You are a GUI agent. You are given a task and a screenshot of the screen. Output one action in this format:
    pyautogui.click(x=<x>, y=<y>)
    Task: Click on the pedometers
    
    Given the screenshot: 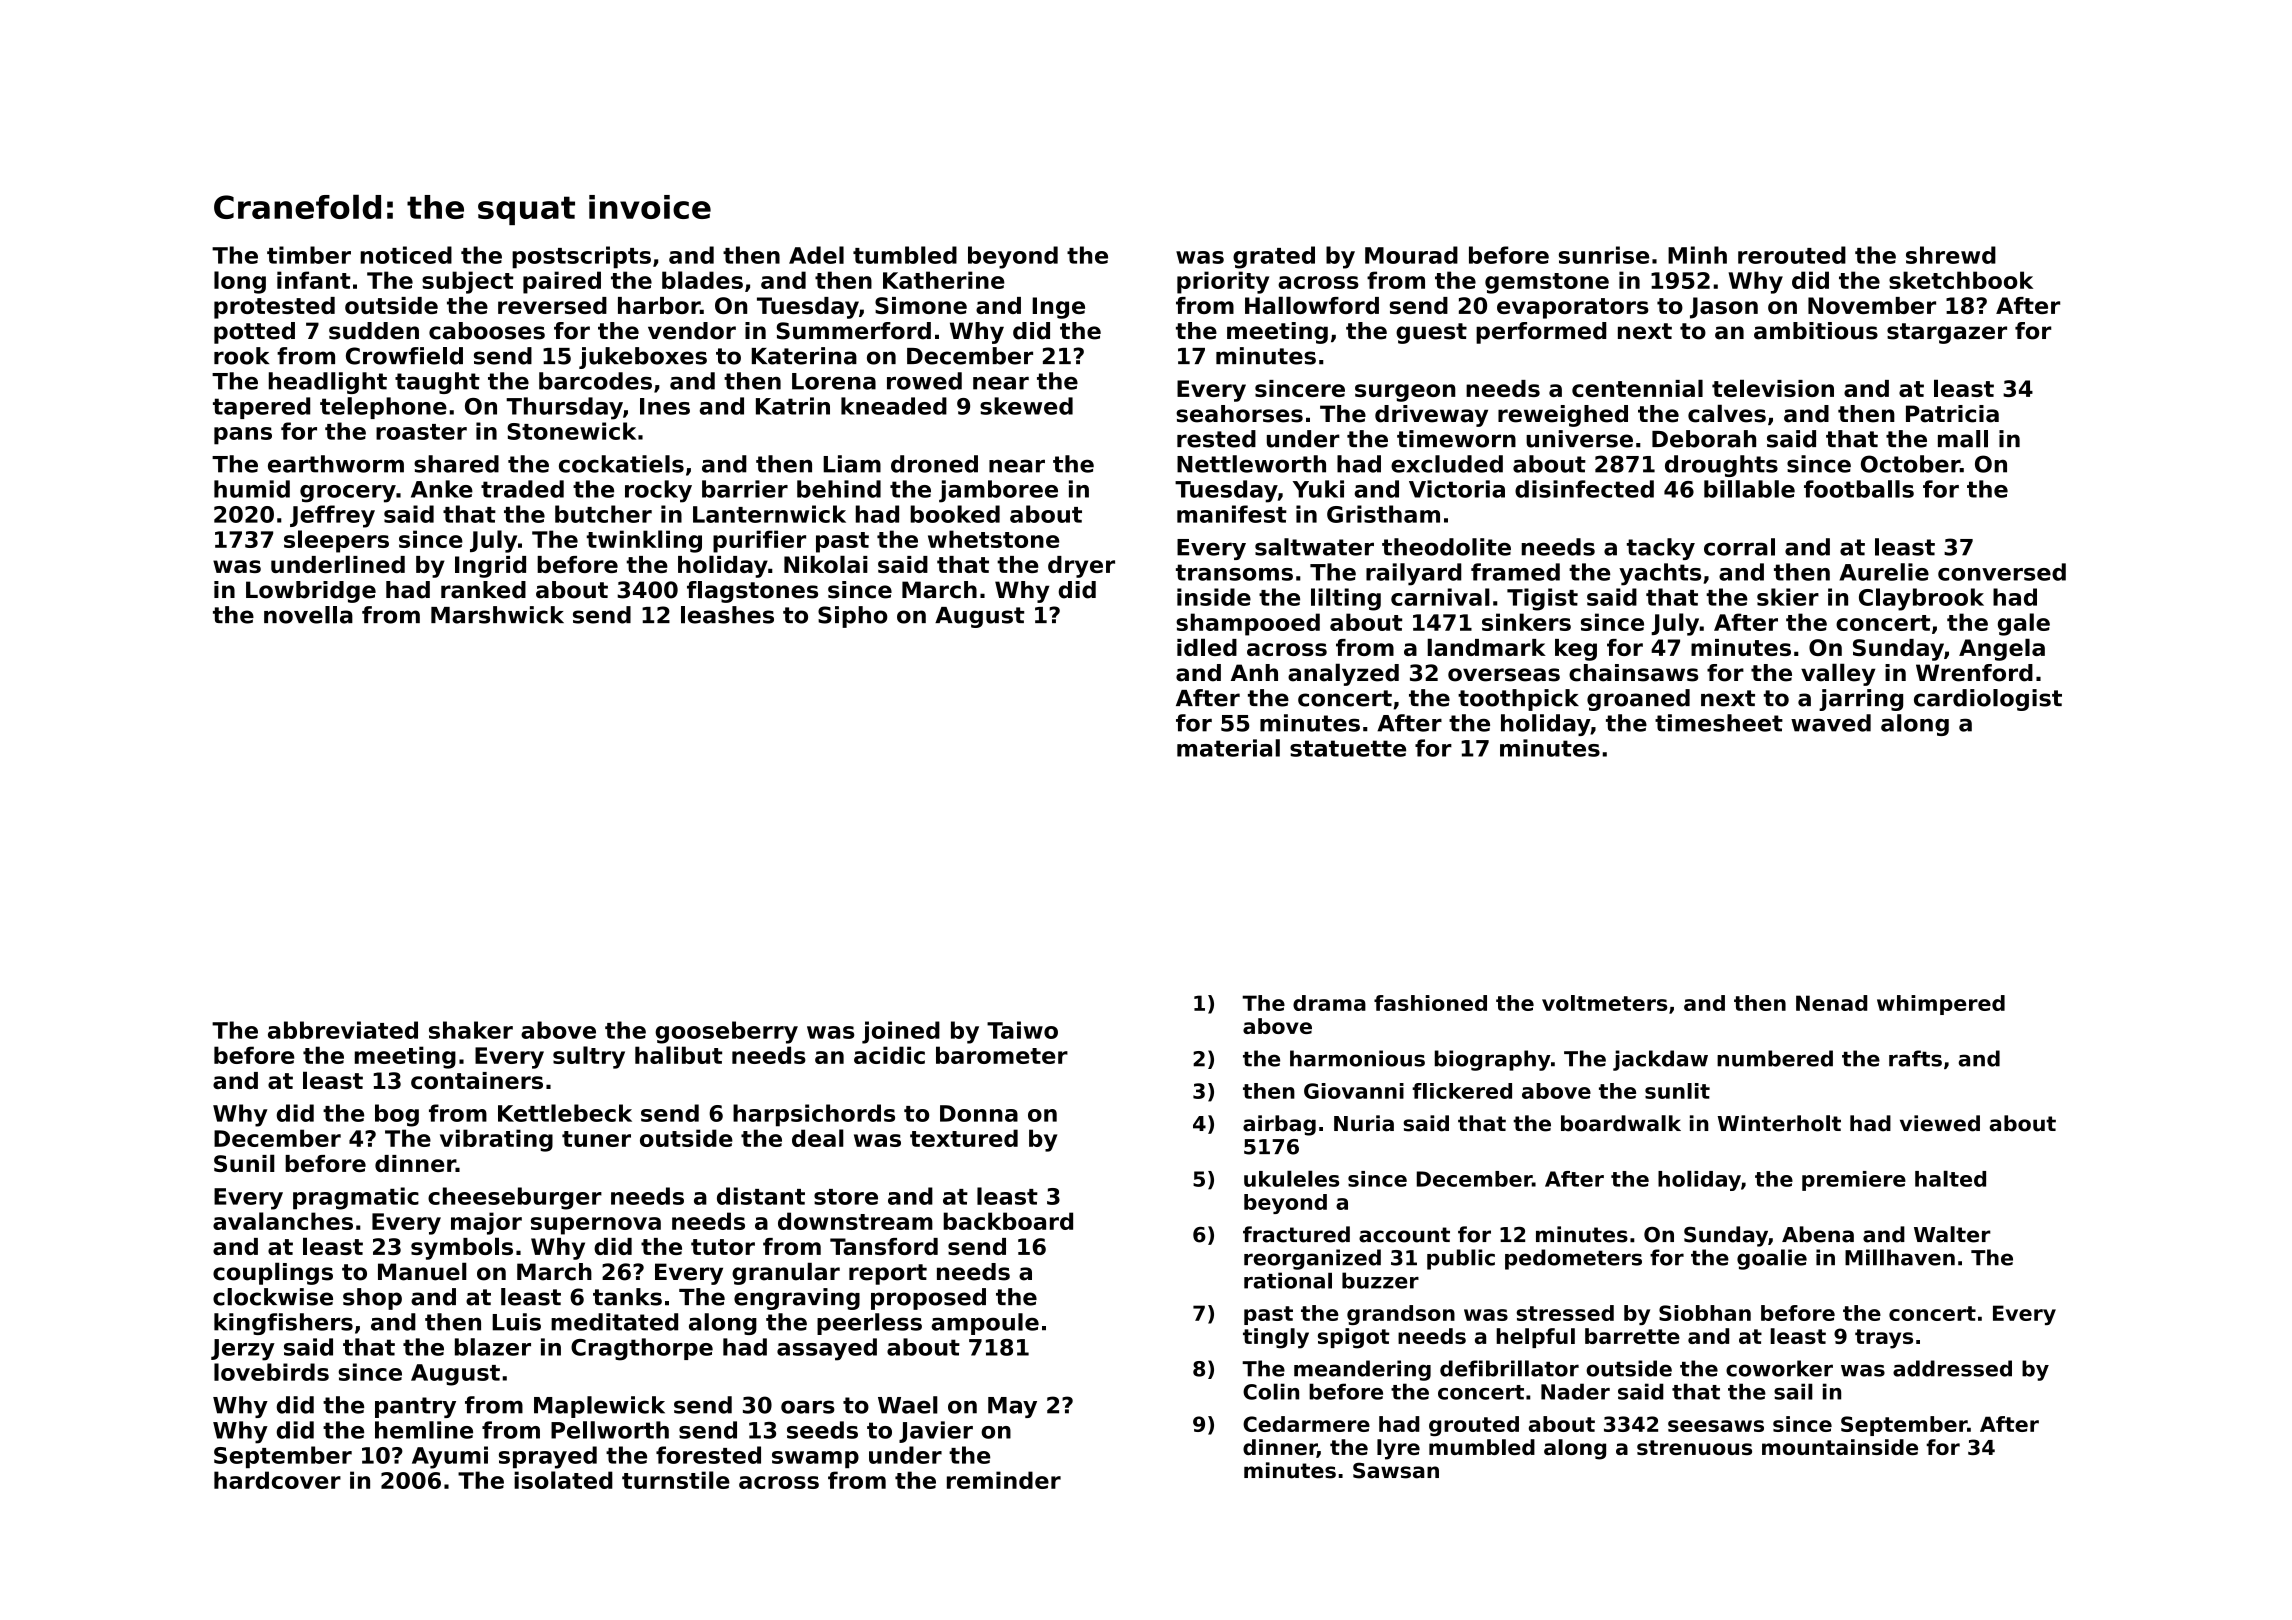 What is the action you would take?
    pyautogui.click(x=1573, y=1259)
